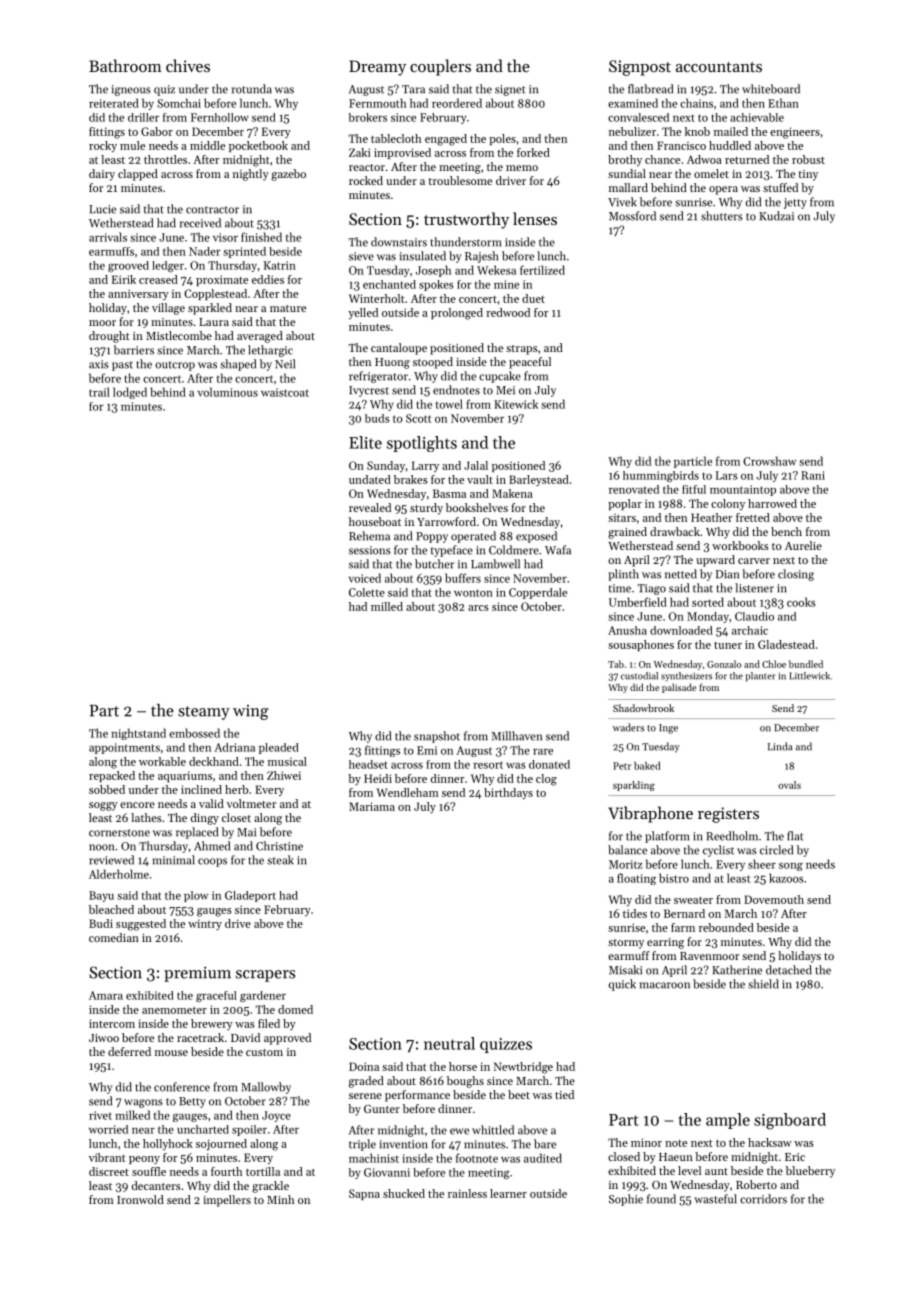 Image resolution: width=924 pixels, height=1308 pixels. Describe the element at coordinates (715, 1199) in the screenshot. I see `wasteful` at that location.
